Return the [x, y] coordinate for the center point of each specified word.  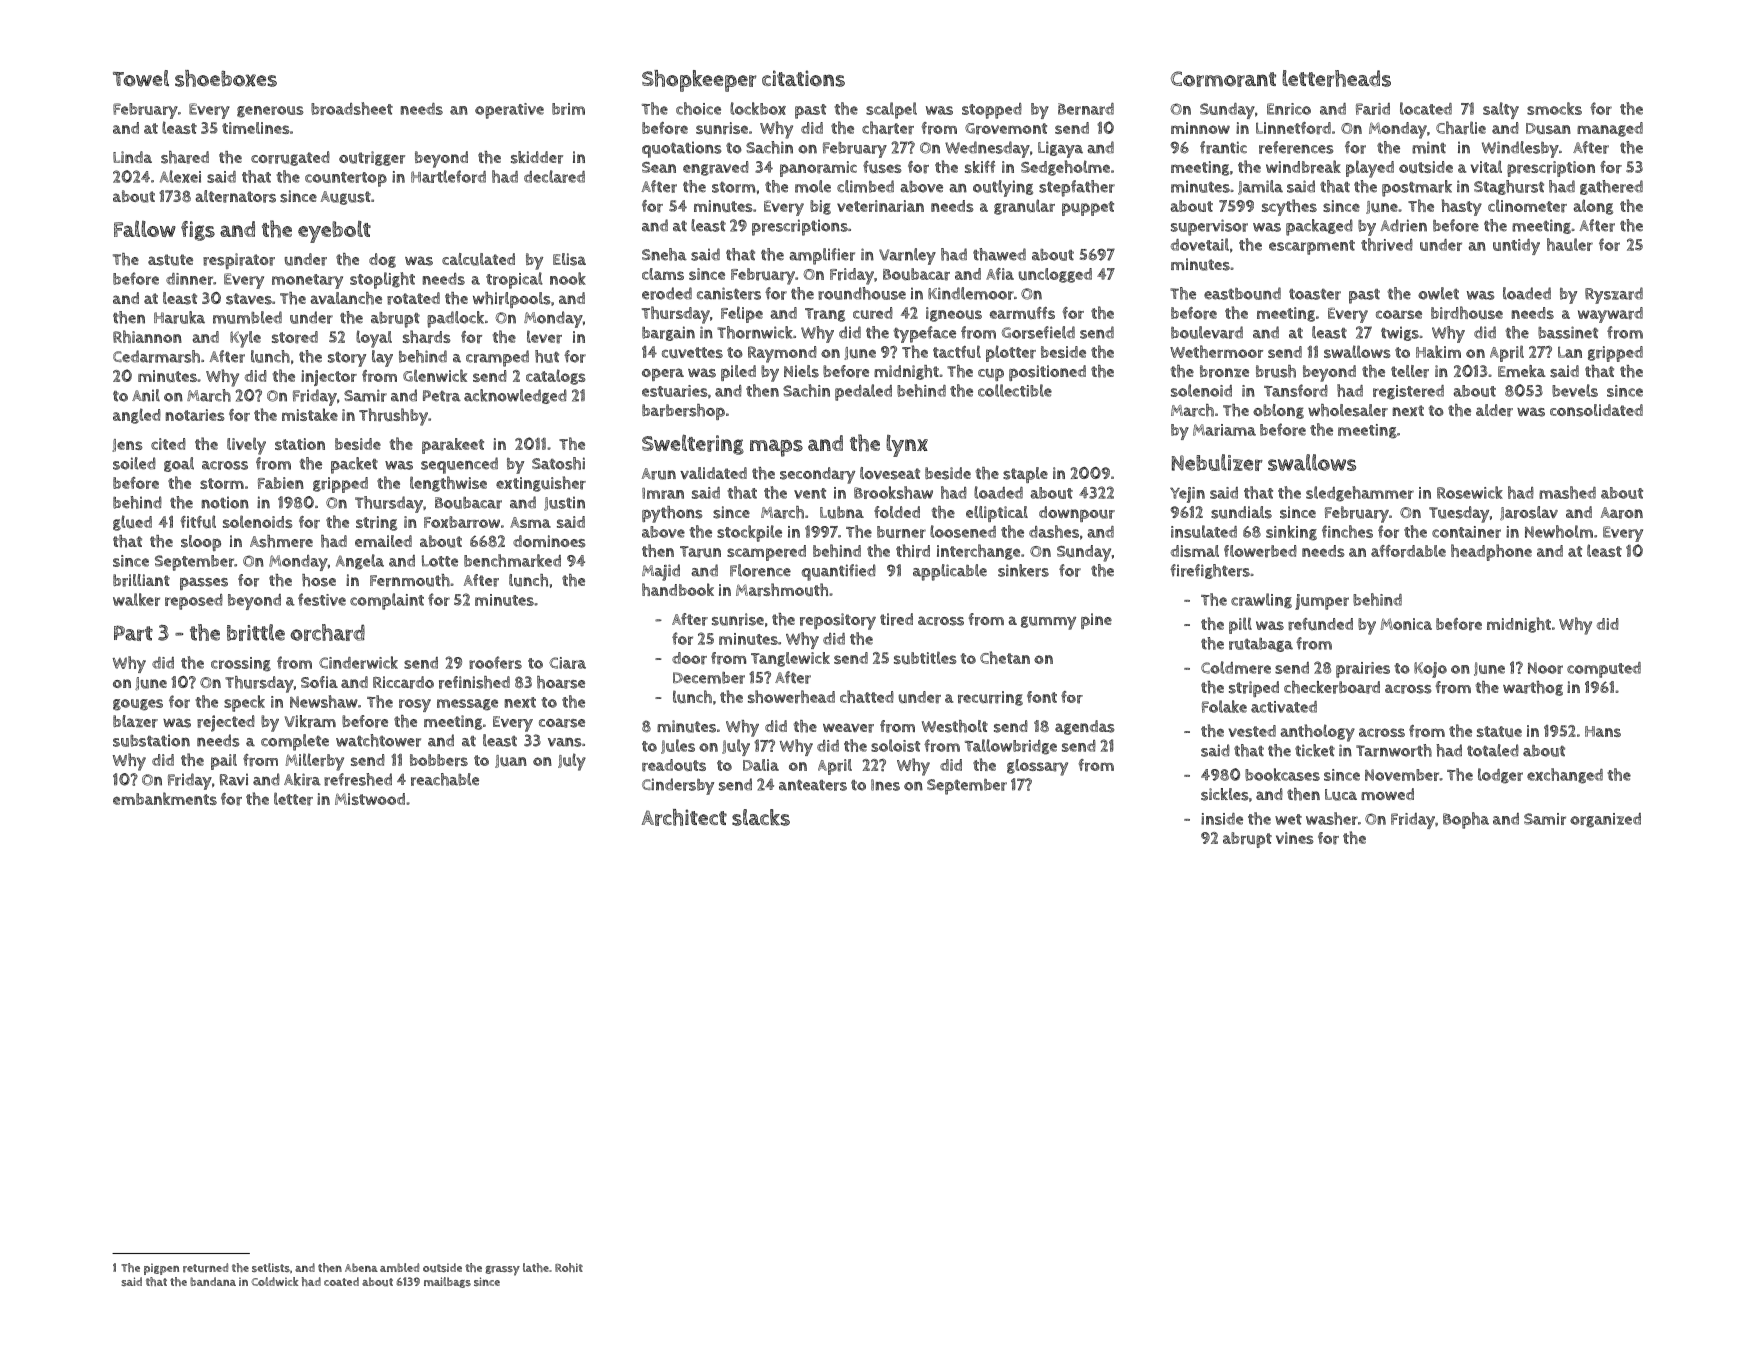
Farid [1373, 109]
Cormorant [1223, 79]
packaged [1319, 227]
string [376, 523]
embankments [165, 798]
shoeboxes [226, 78]
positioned [1047, 373]
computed [1604, 670]
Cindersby [678, 786]
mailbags [447, 1282]
